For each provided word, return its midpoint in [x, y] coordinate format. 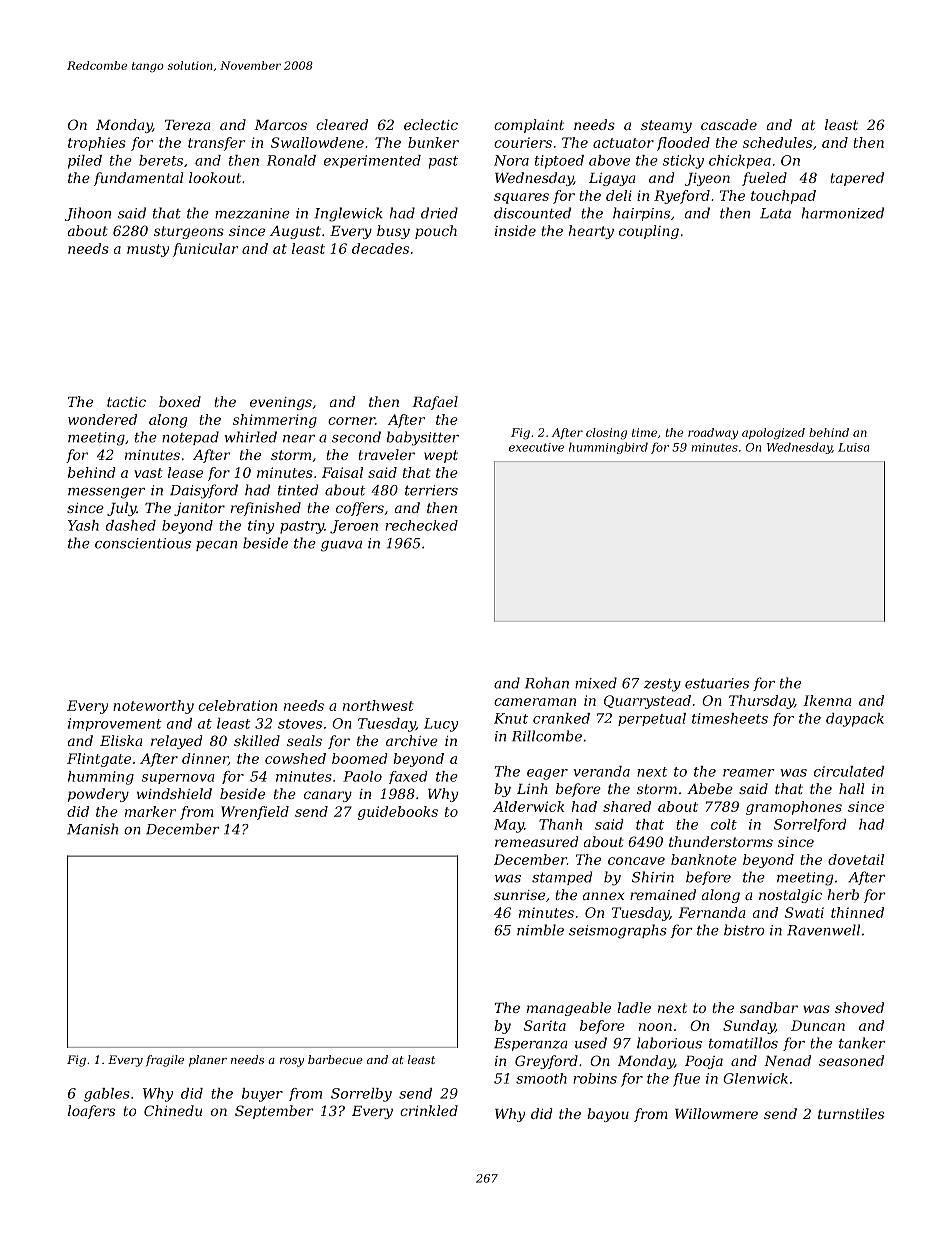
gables [107, 1095]
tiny [261, 527]
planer [208, 1061]
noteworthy [153, 707]
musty [148, 250]
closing [606, 434]
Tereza [188, 125]
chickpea [740, 162]
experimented [372, 161]
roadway [713, 434]
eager [547, 774]
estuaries [717, 683]
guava [341, 546]
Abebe [710, 788]
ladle [634, 1007]
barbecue [335, 1059]
